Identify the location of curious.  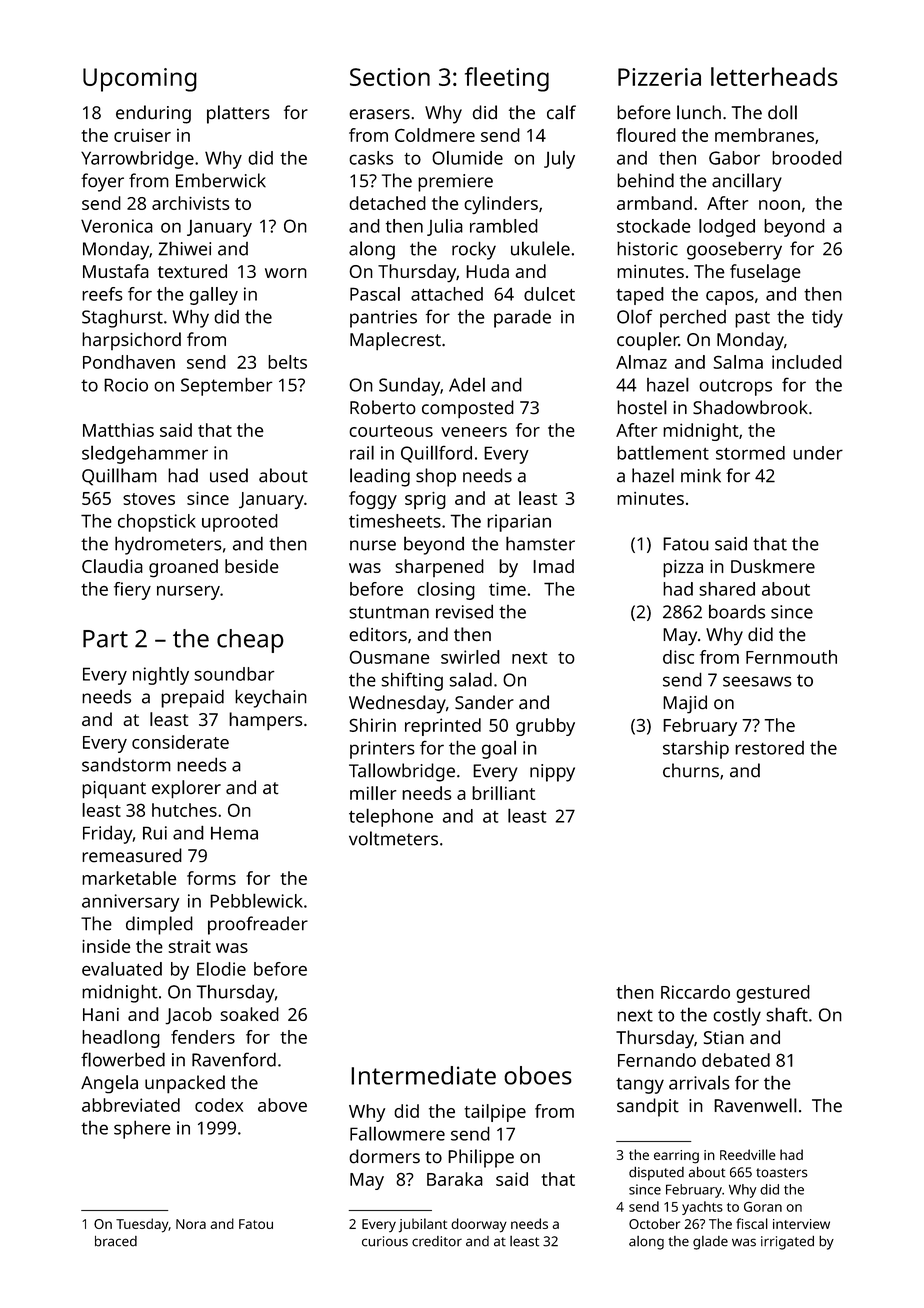
(385, 1241).
